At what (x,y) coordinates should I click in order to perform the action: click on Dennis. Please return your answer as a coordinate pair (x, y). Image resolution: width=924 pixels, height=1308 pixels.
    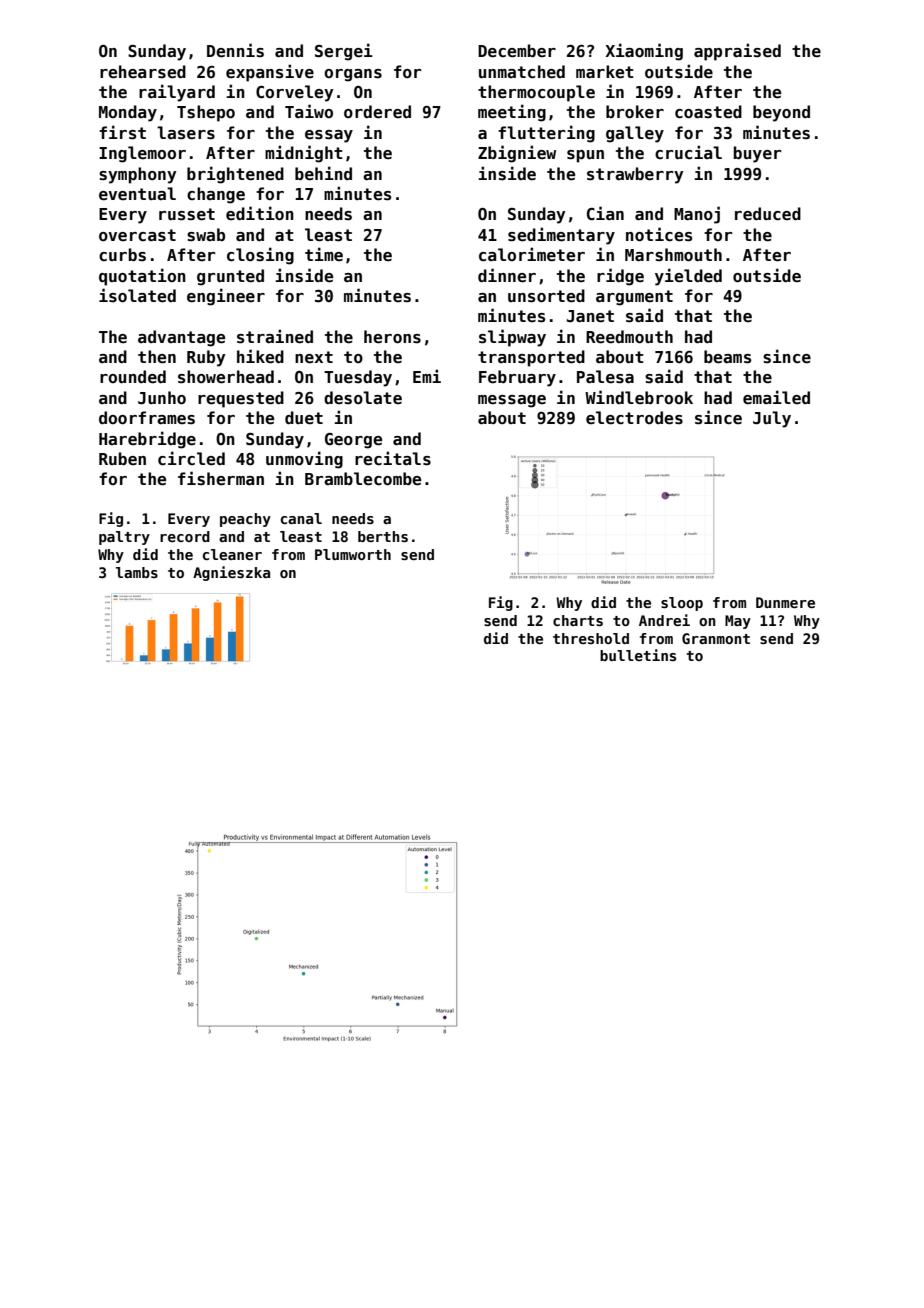
    Looking at the image, I should click on (235, 50).
